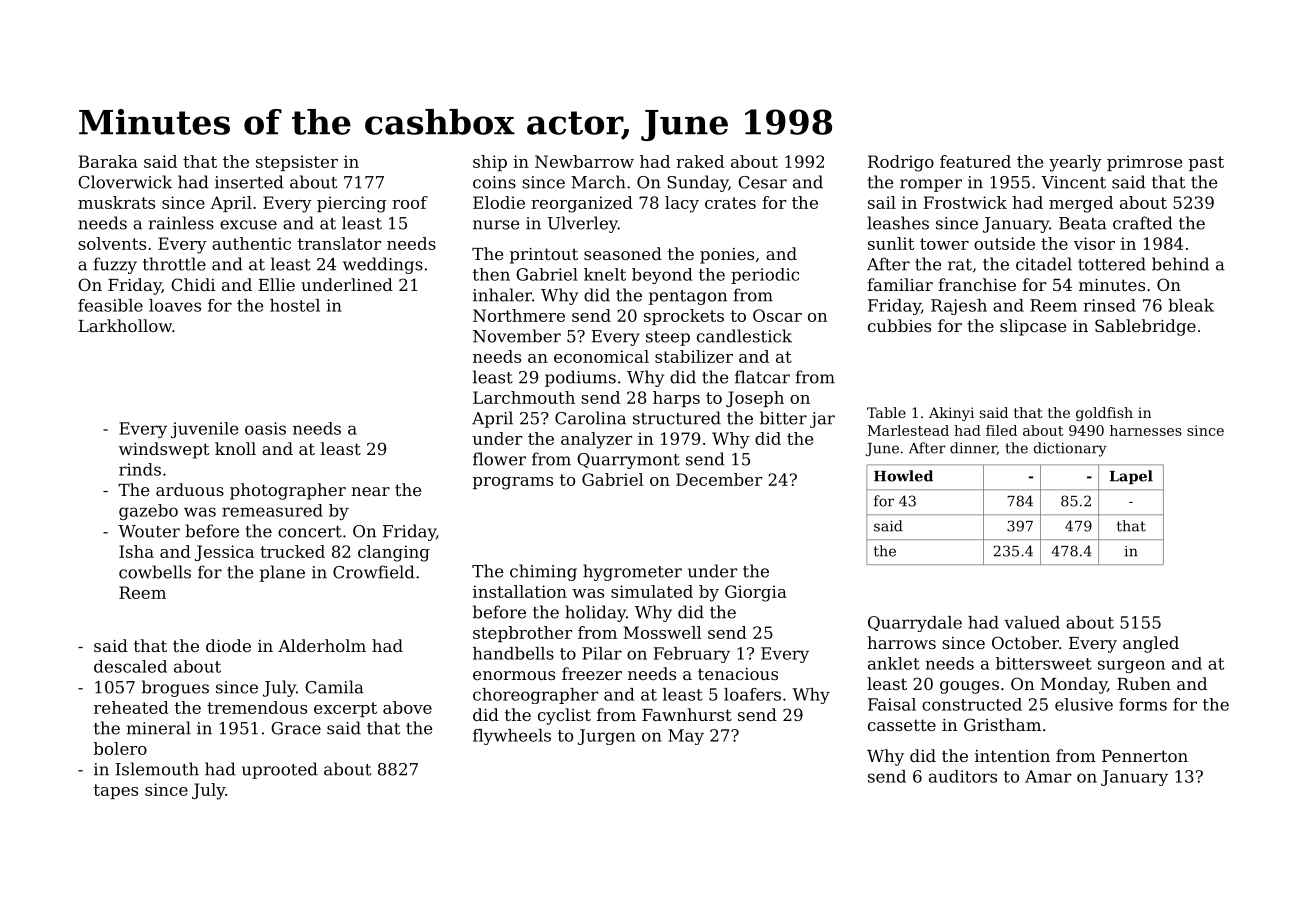  I want to click on hostel, so click(295, 305).
